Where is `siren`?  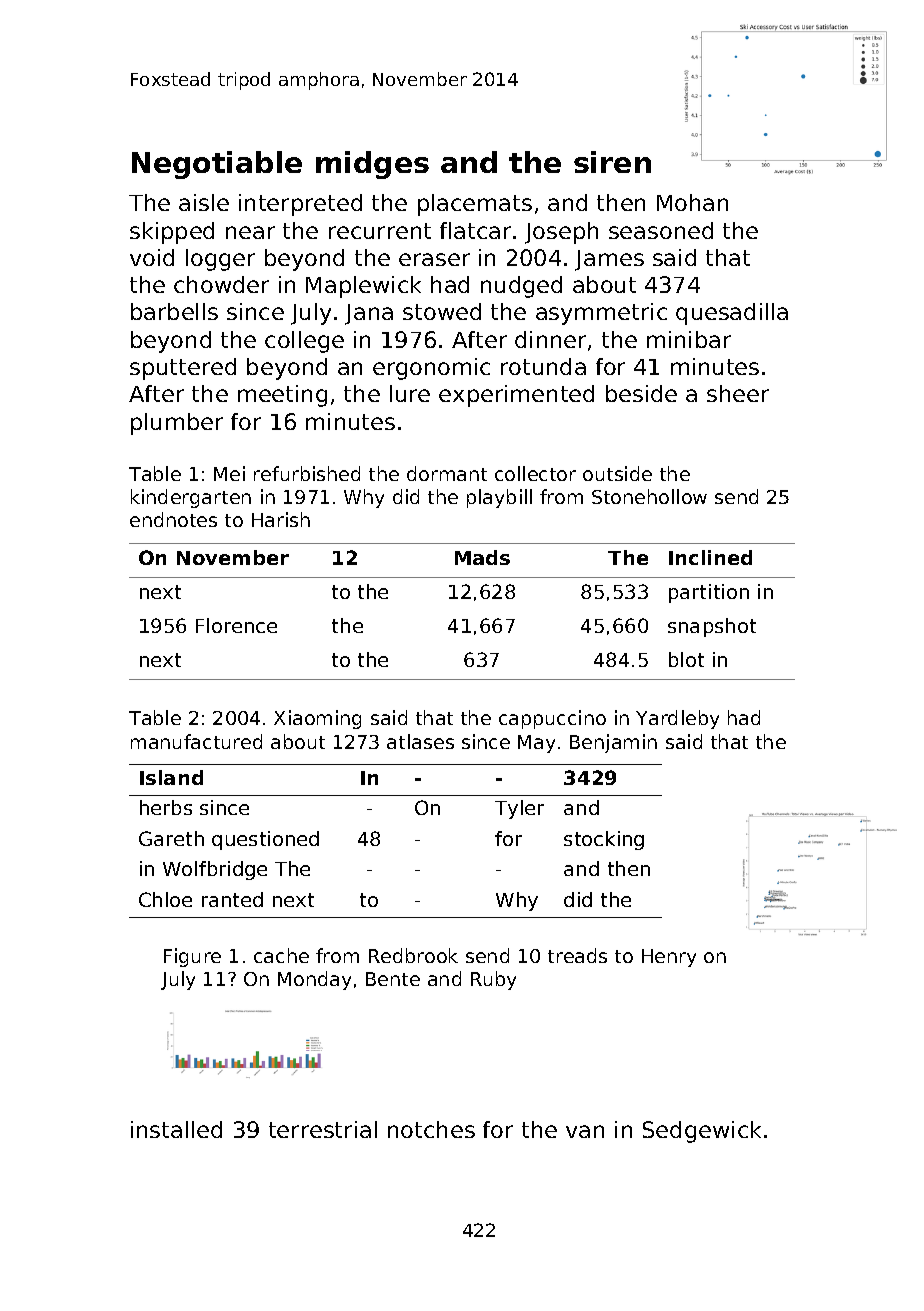
siren is located at coordinates (612, 162).
